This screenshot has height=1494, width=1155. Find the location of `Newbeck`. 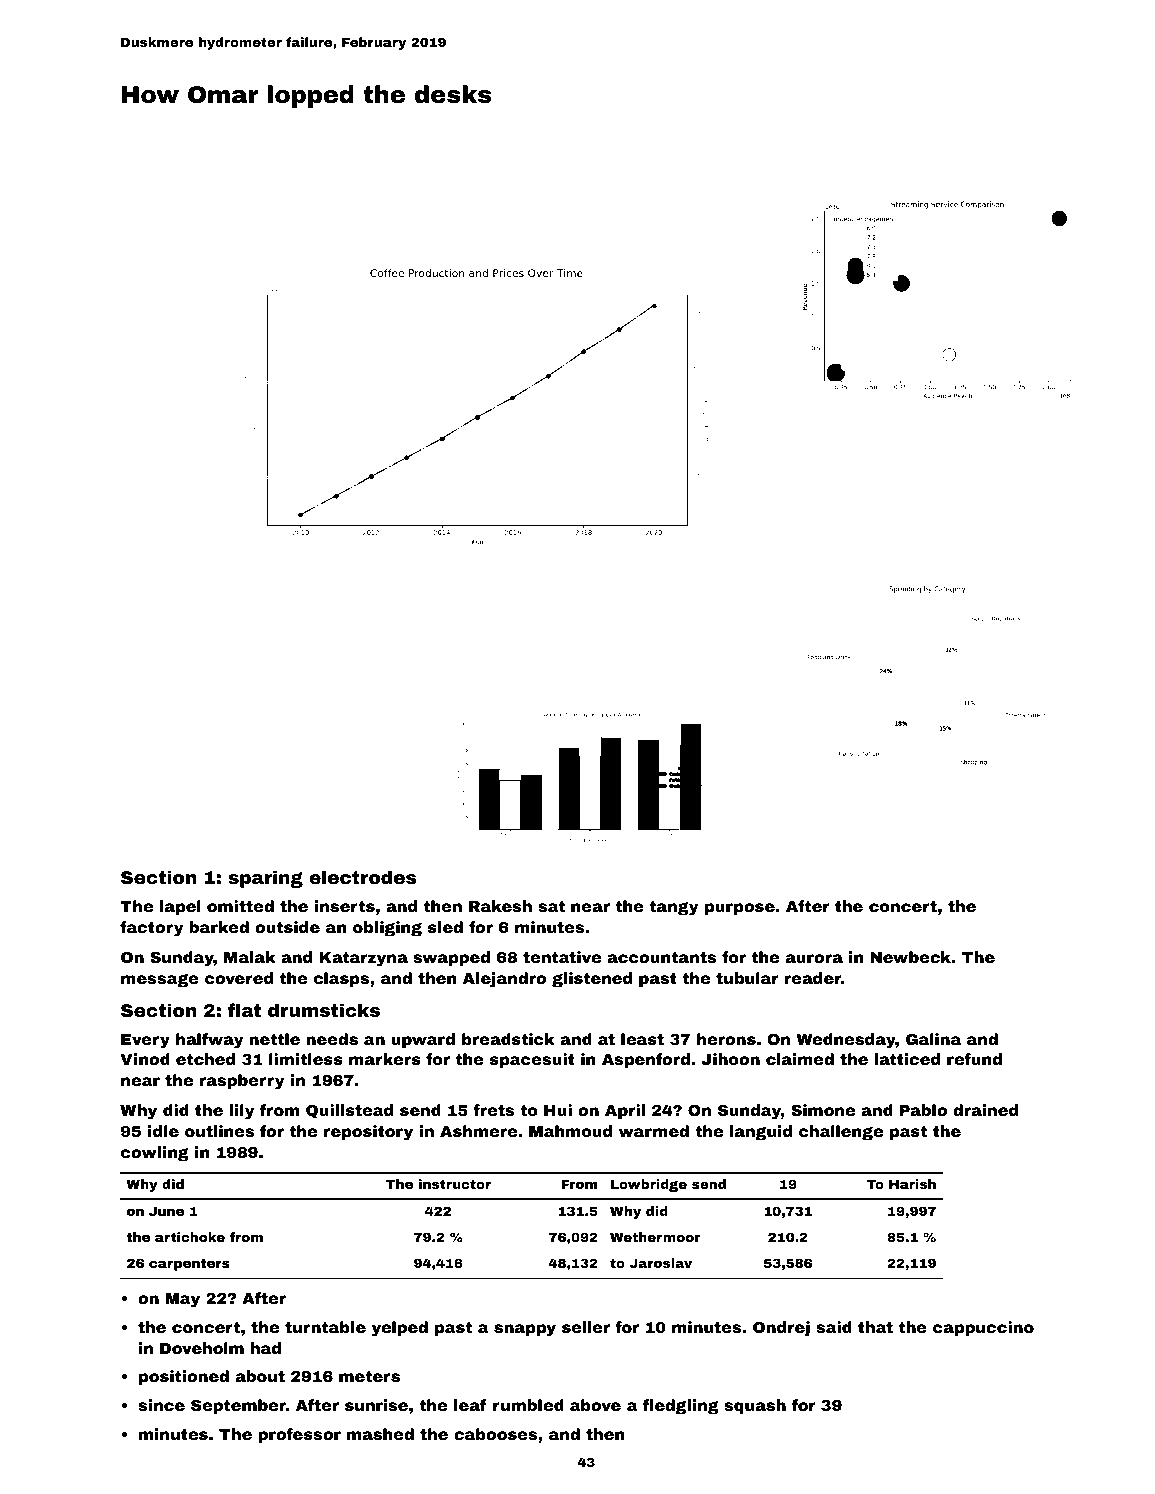

Newbeck is located at coordinates (910, 957).
